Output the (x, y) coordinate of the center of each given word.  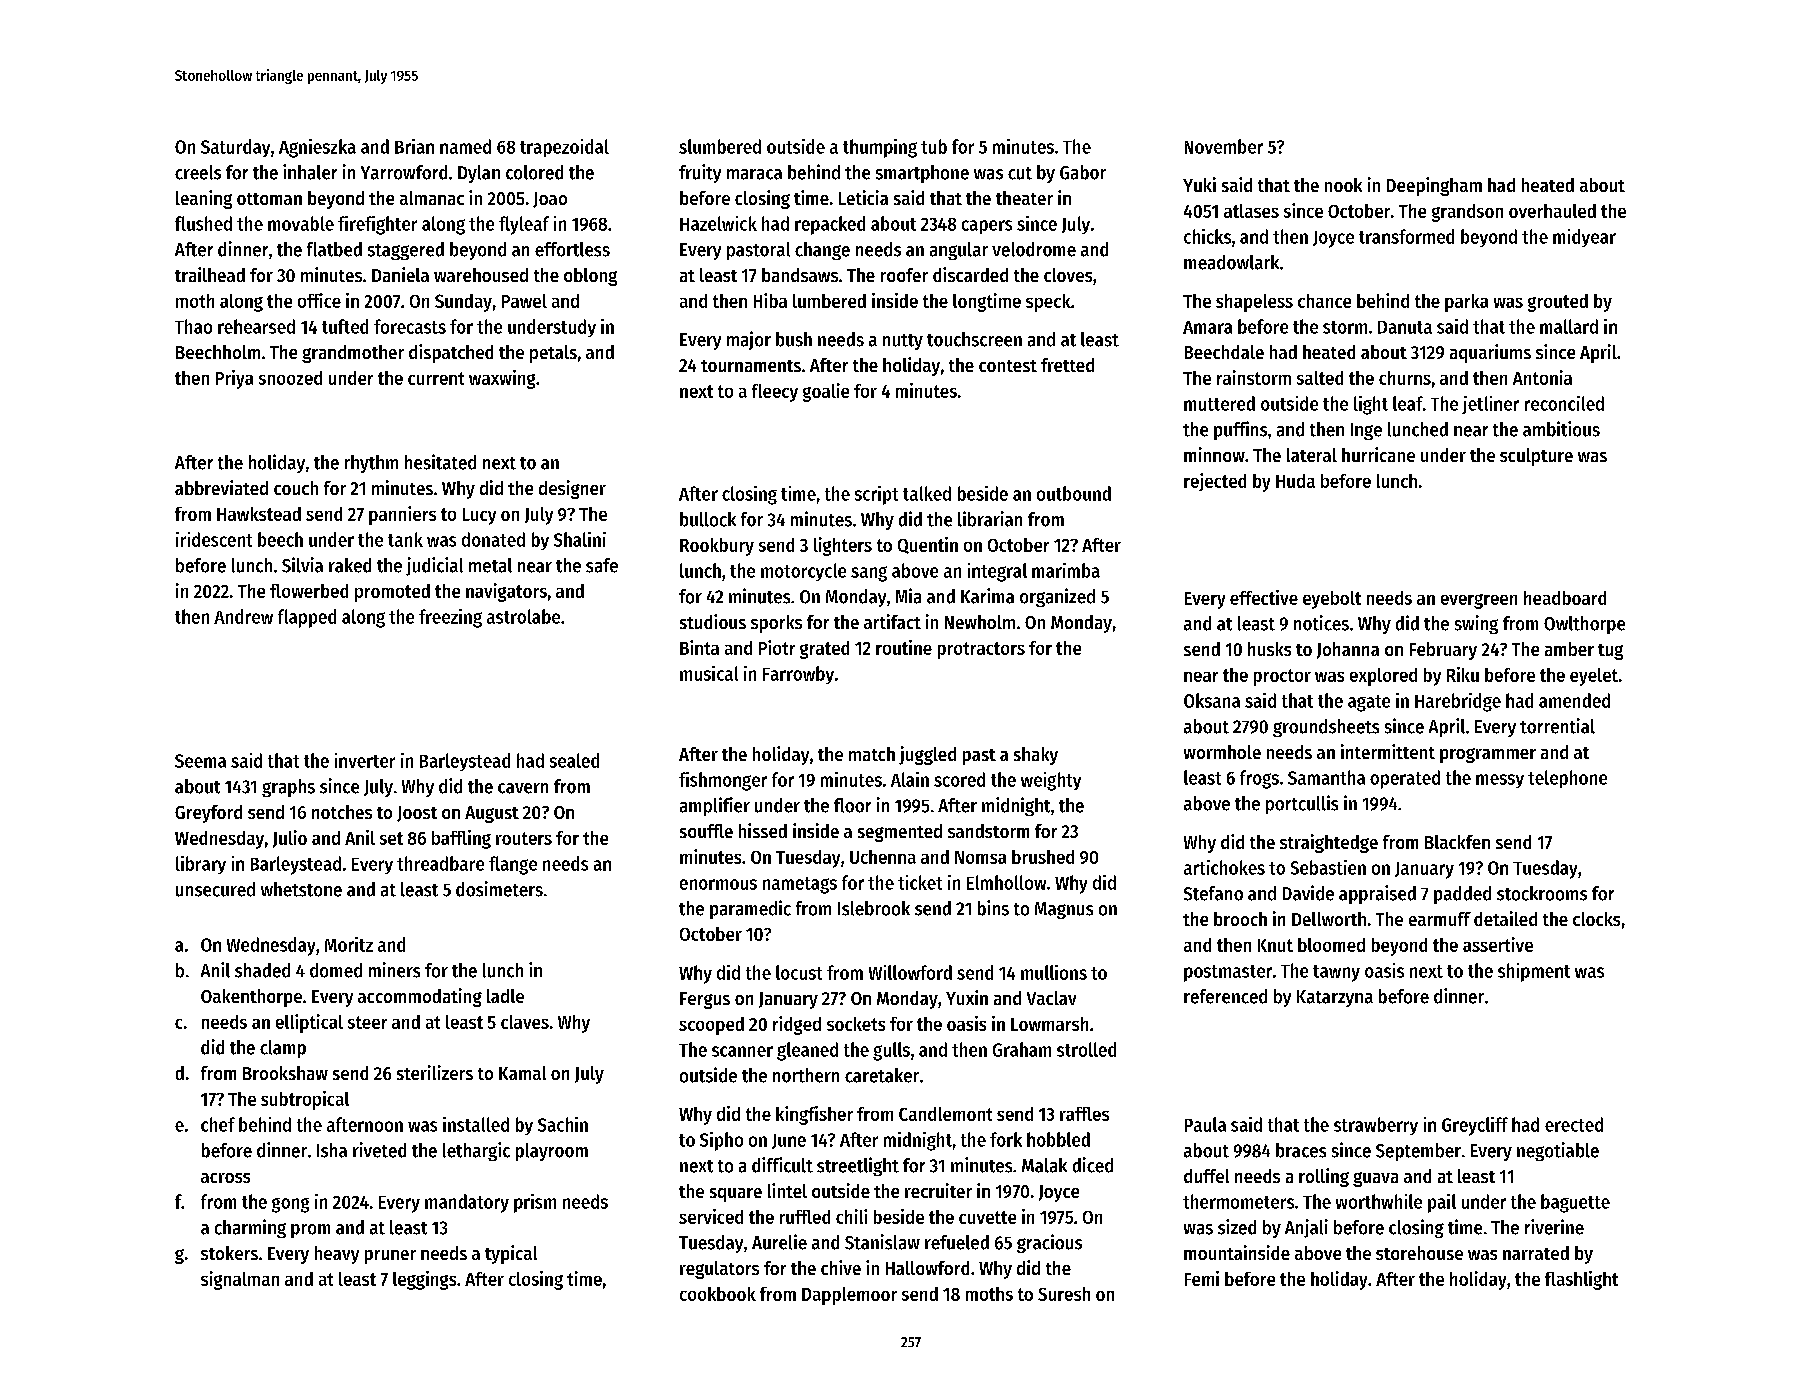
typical (511, 1254)
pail (1442, 1203)
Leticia (863, 197)
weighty (1051, 781)
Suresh (1064, 1294)
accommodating (420, 997)
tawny (1336, 973)
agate (1369, 703)
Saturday (235, 148)
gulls (891, 1051)
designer (572, 489)
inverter (365, 760)
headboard (1565, 598)
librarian (990, 519)
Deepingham (1434, 186)
